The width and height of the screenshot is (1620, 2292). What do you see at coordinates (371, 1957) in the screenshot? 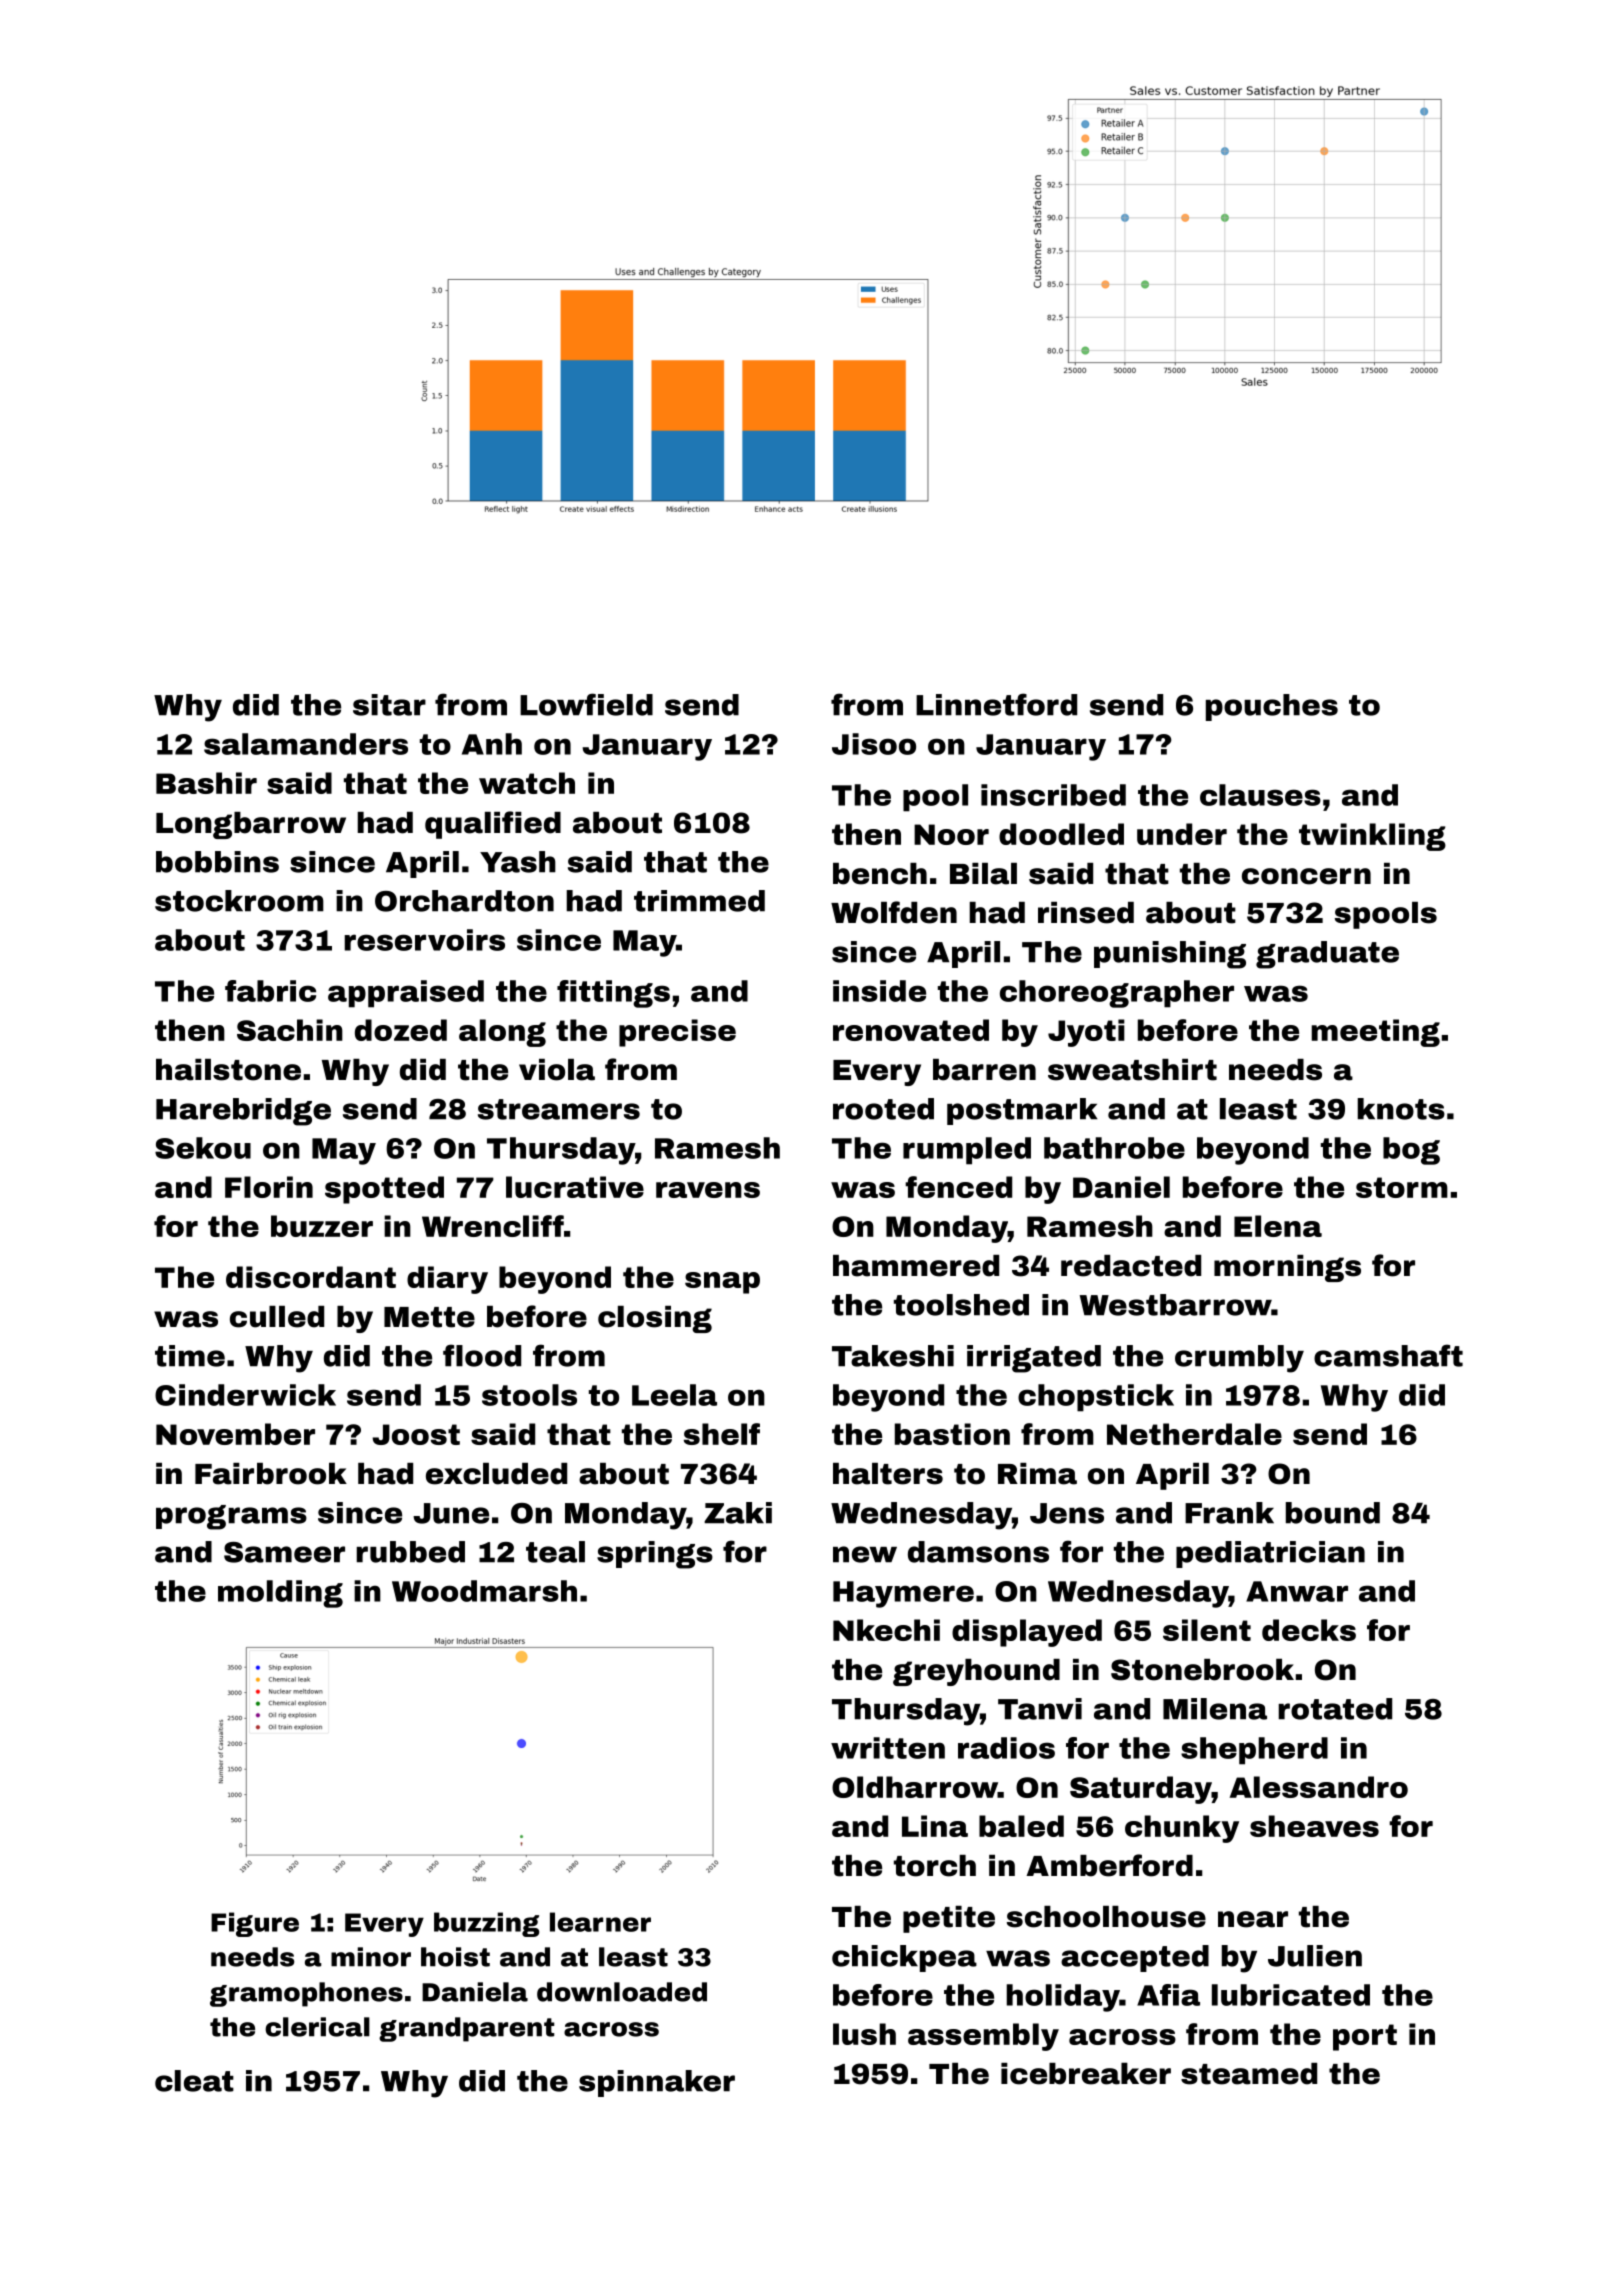
I see `minor` at bounding box center [371, 1957].
